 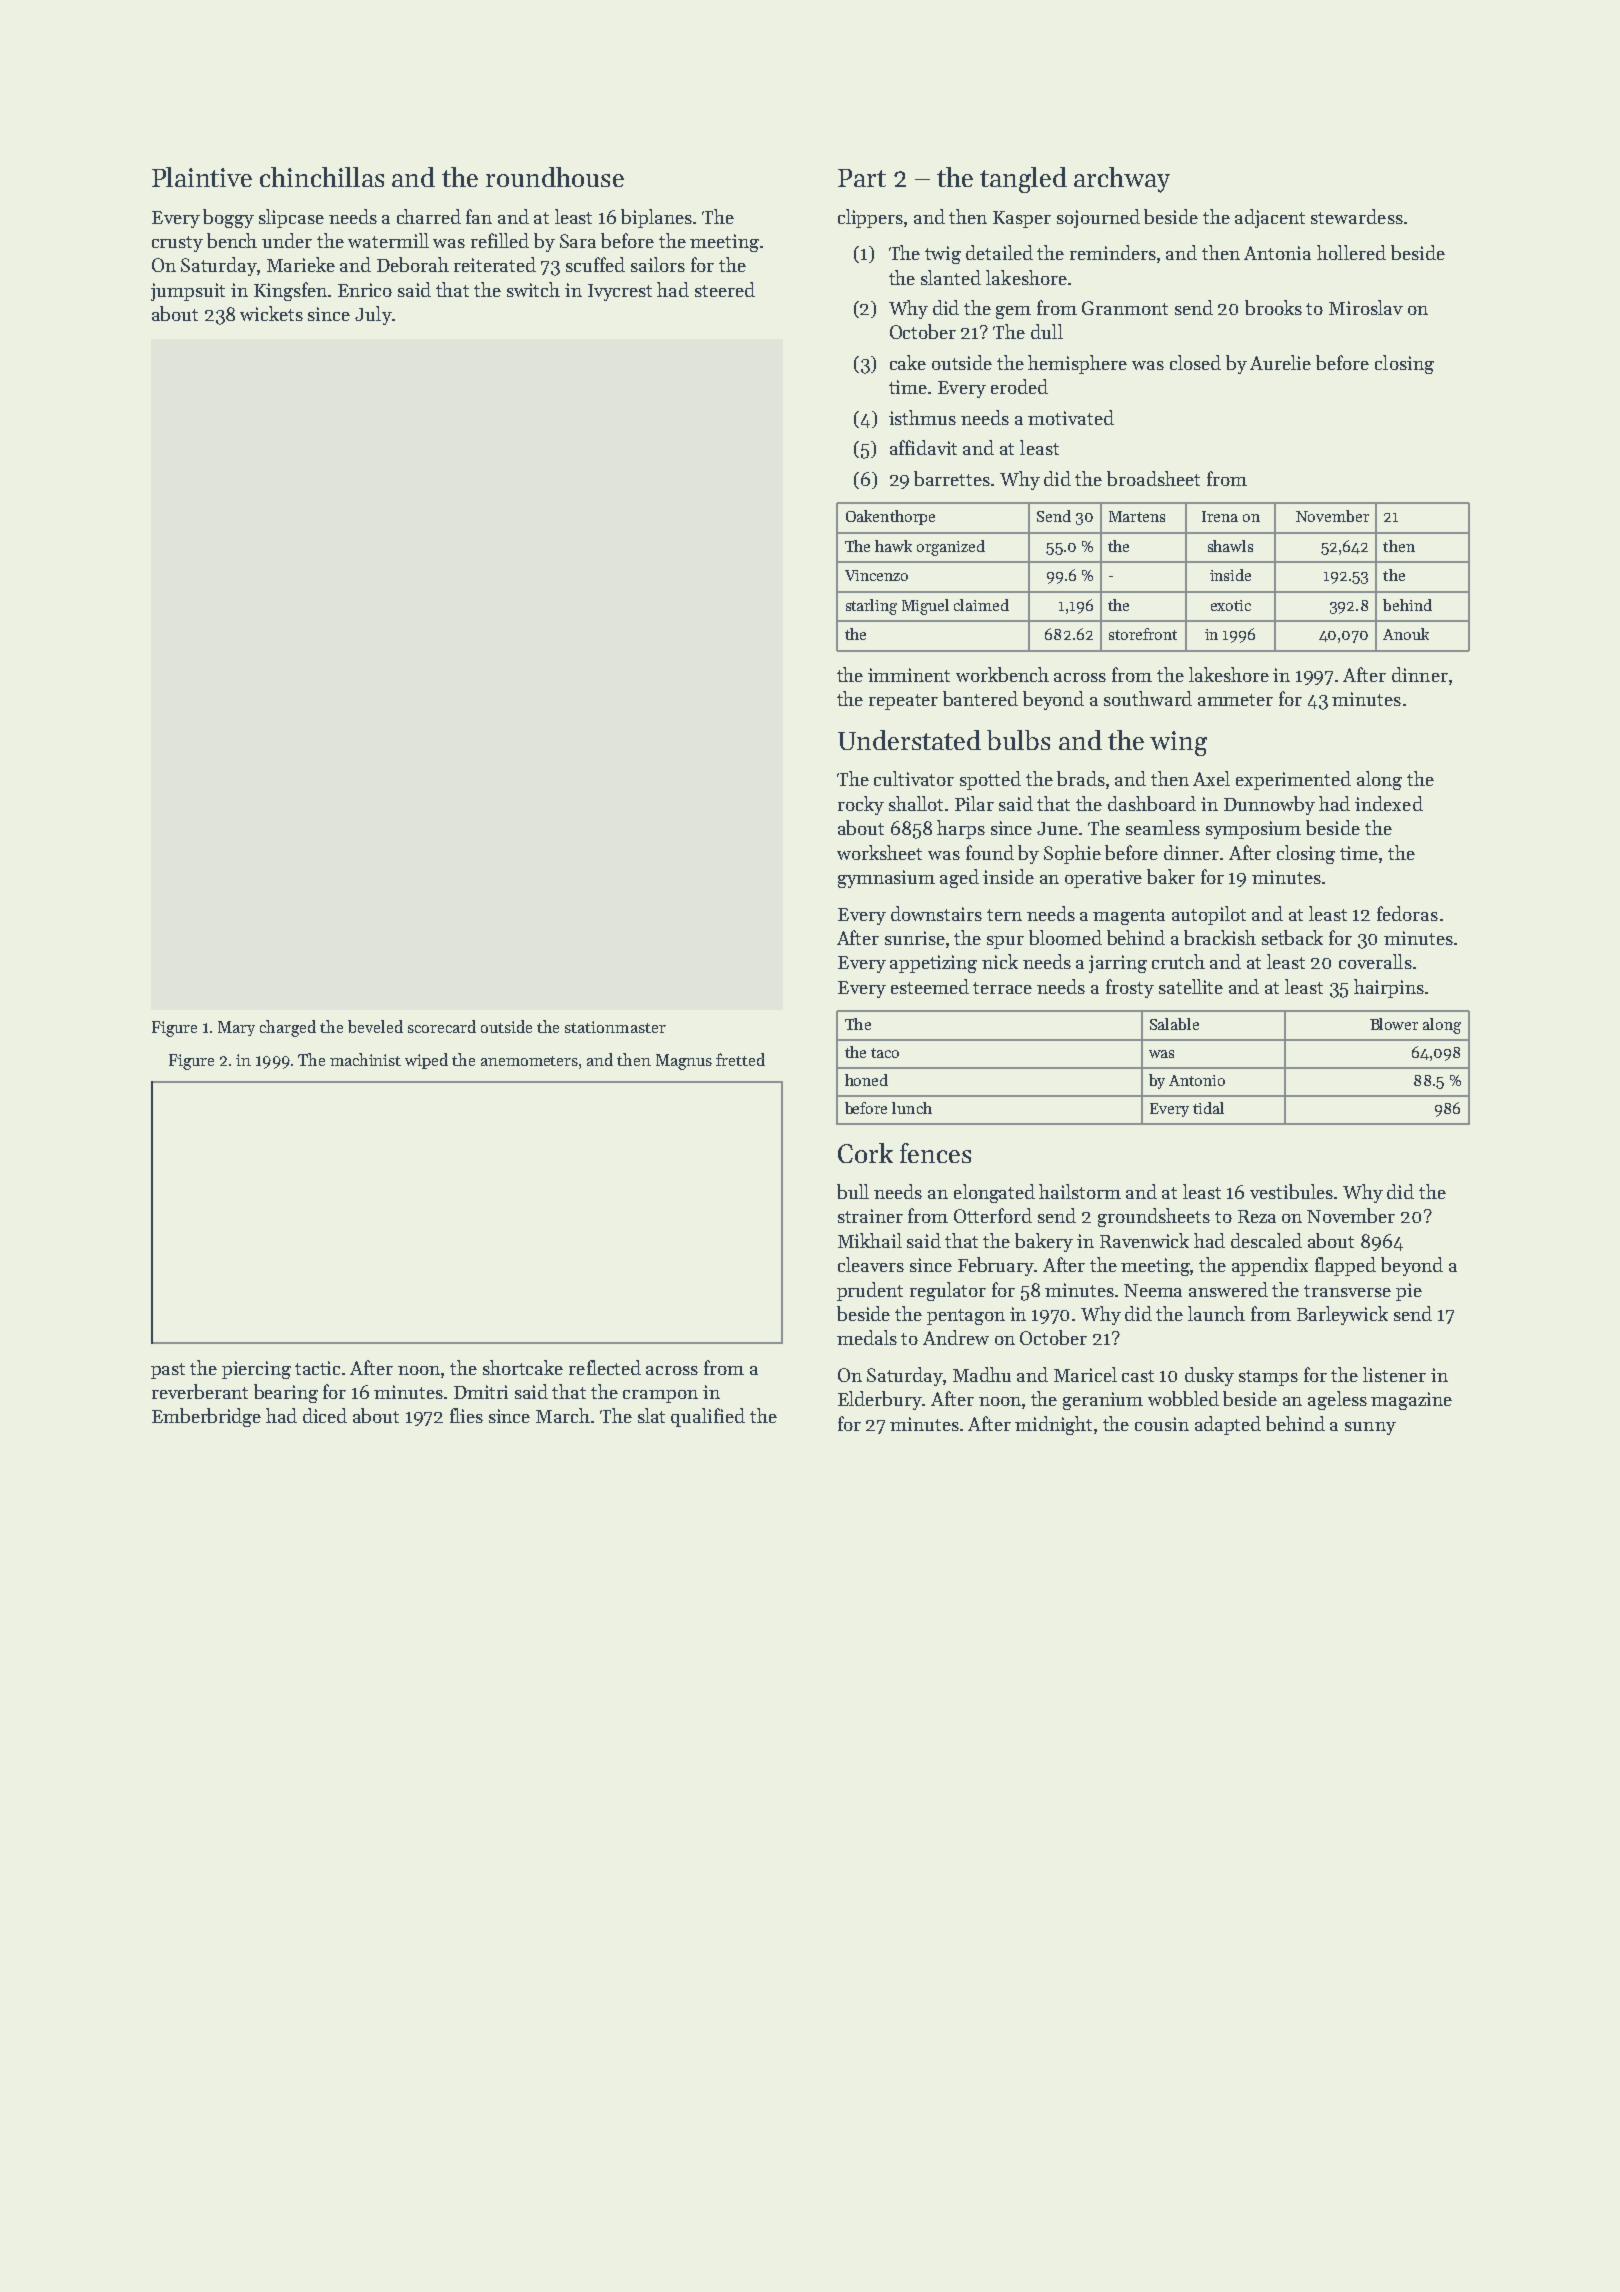 What do you see at coordinates (1366, 307) in the screenshot?
I see `Miroslav` at bounding box center [1366, 307].
